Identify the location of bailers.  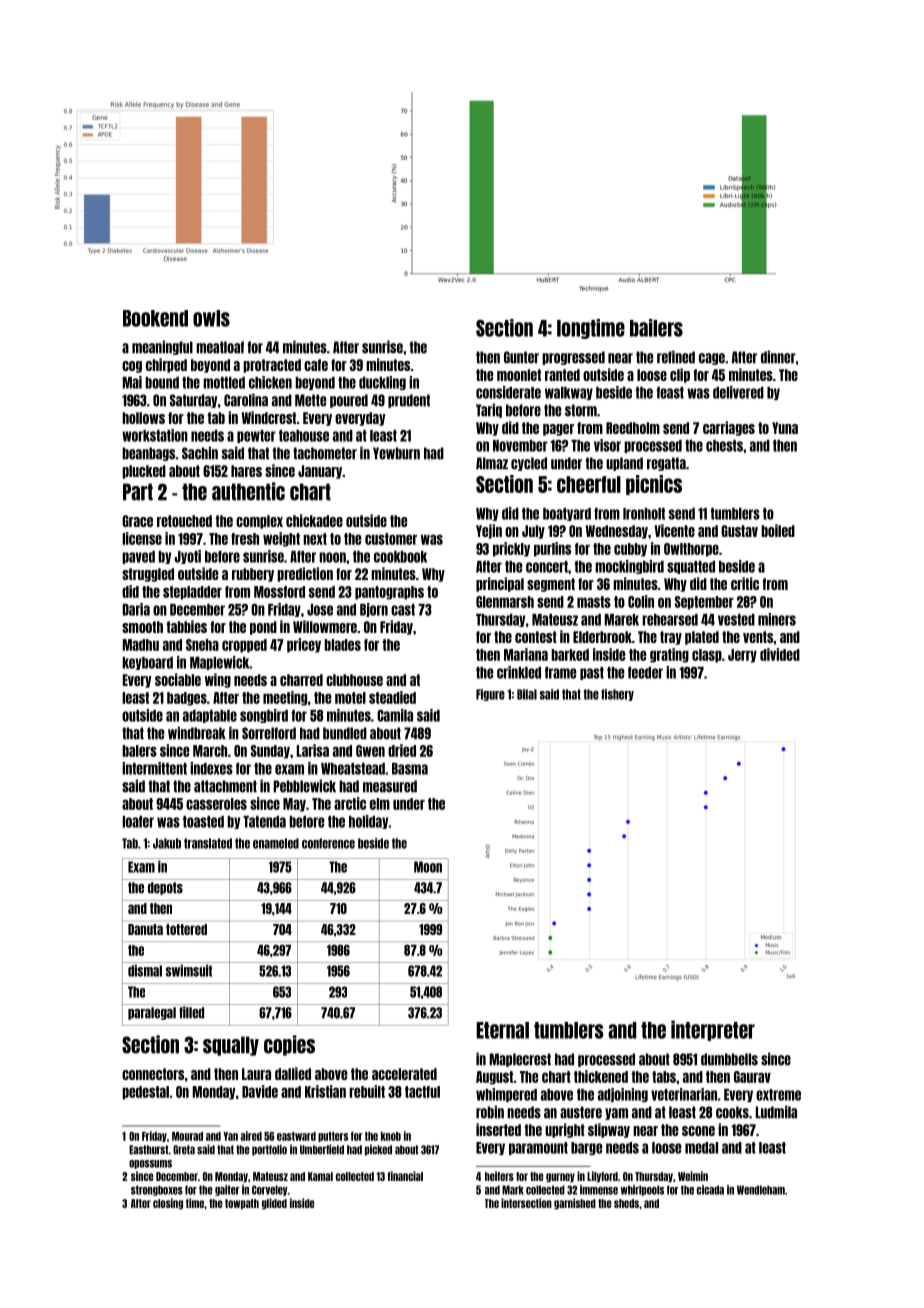
(656, 328).
